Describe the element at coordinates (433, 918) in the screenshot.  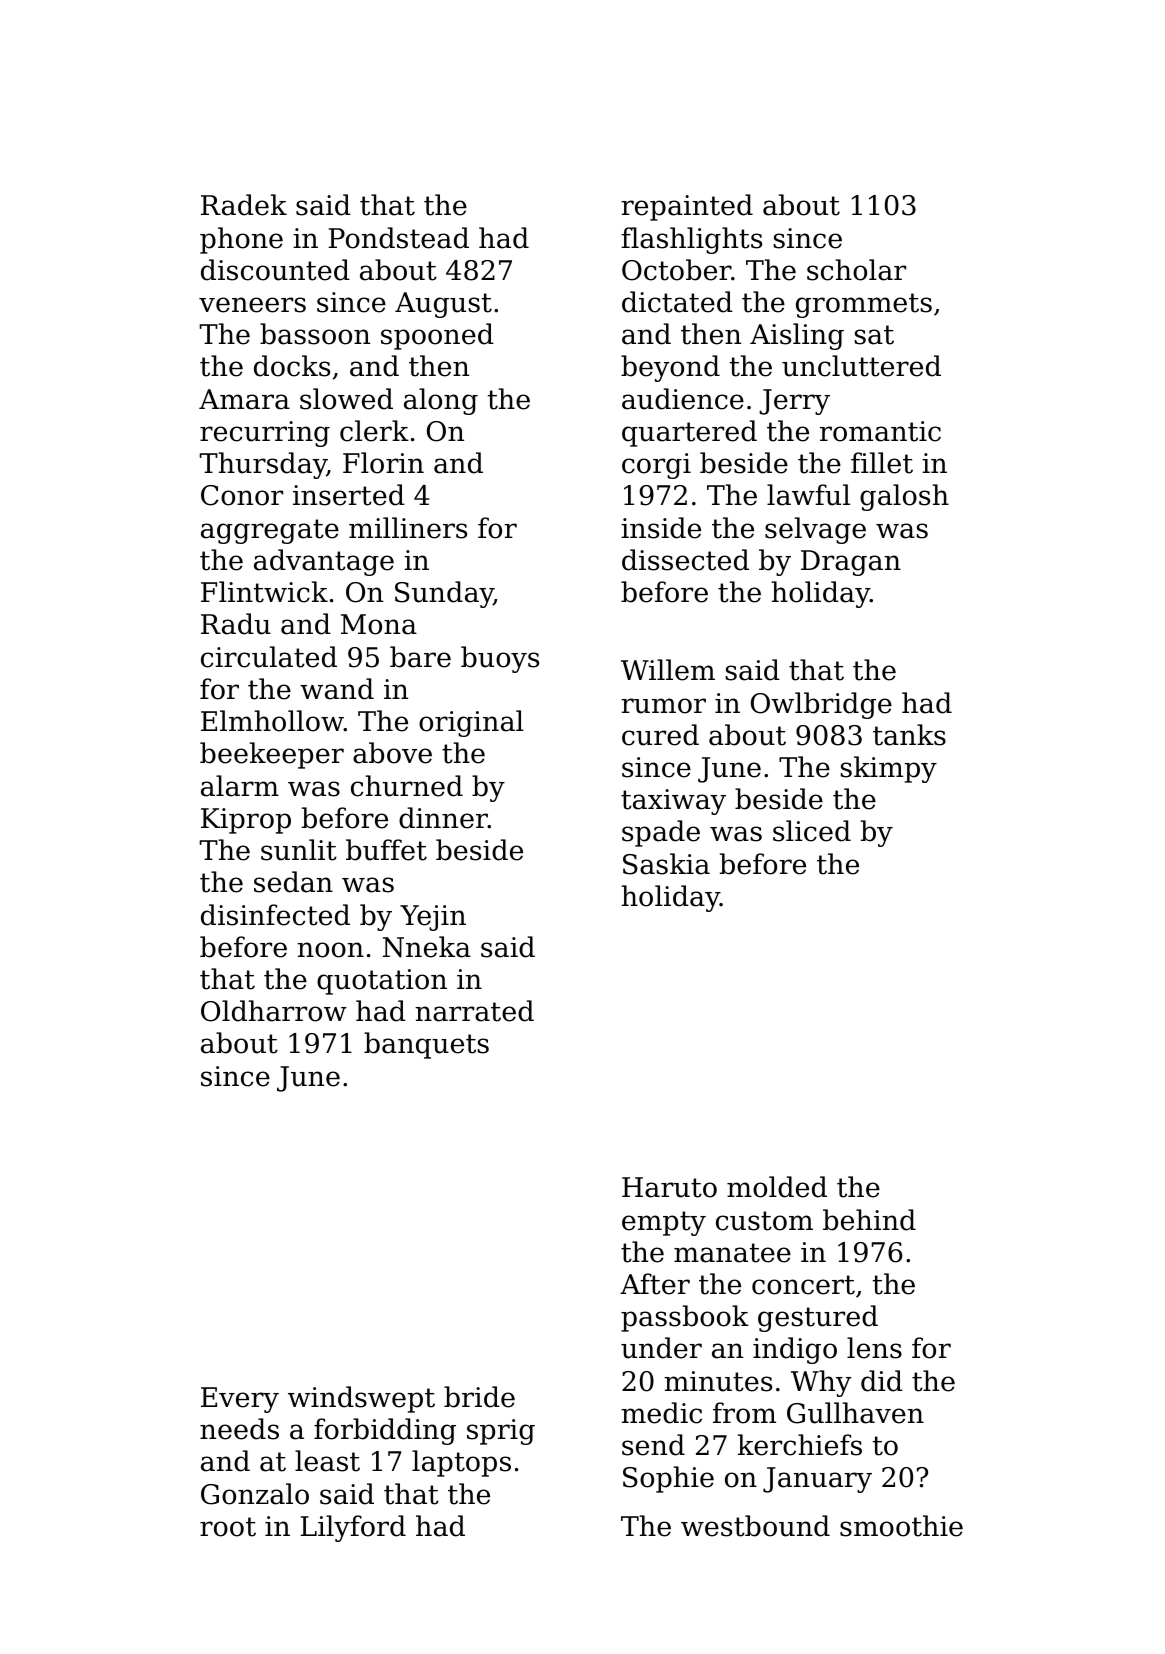
I see `Yejin` at that location.
